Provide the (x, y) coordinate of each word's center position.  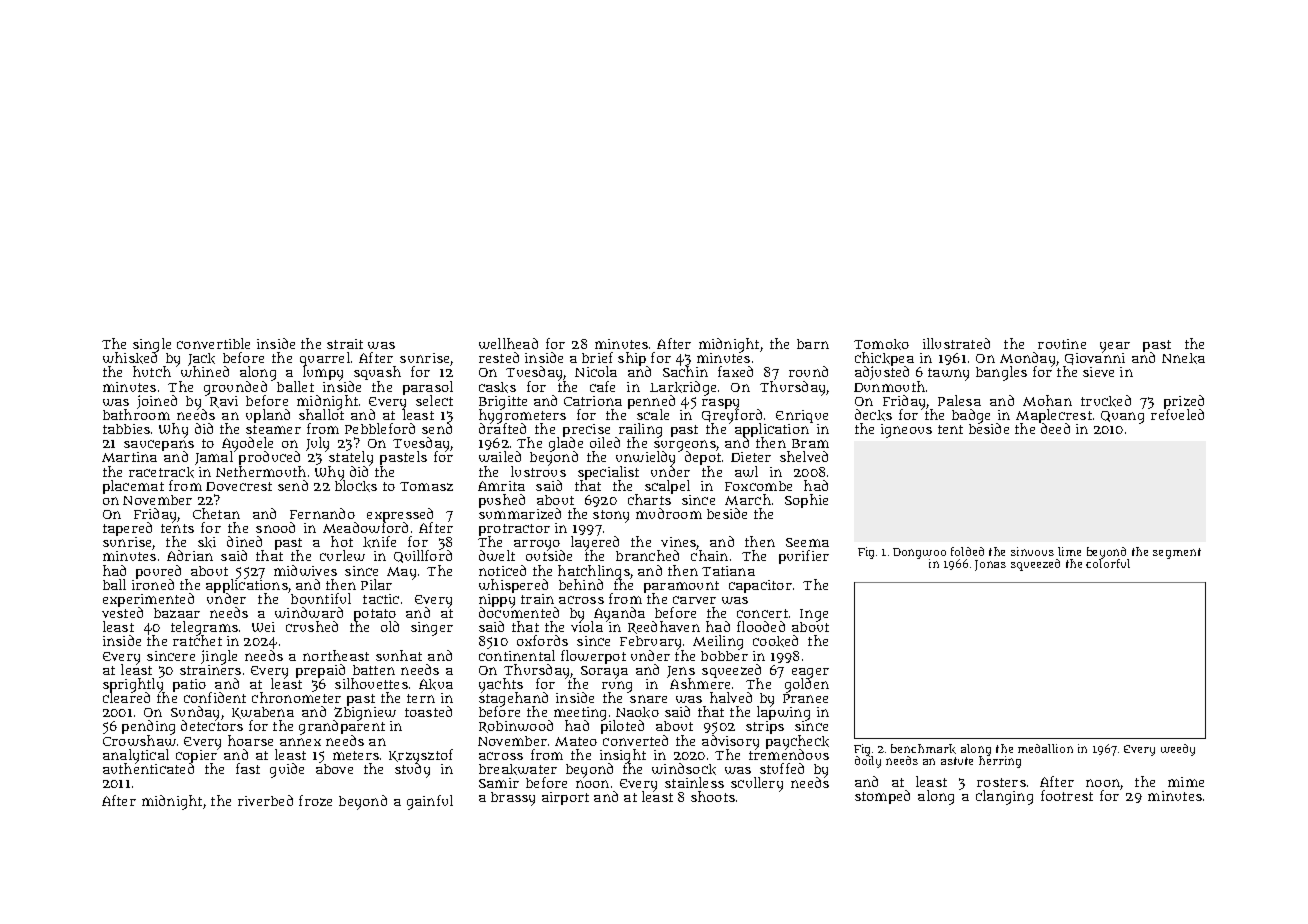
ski (207, 542)
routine (1062, 344)
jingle (219, 657)
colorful (1108, 563)
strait (345, 344)
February (650, 643)
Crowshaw (139, 740)
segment (1177, 553)
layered (595, 544)
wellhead (508, 343)
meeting (580, 714)
